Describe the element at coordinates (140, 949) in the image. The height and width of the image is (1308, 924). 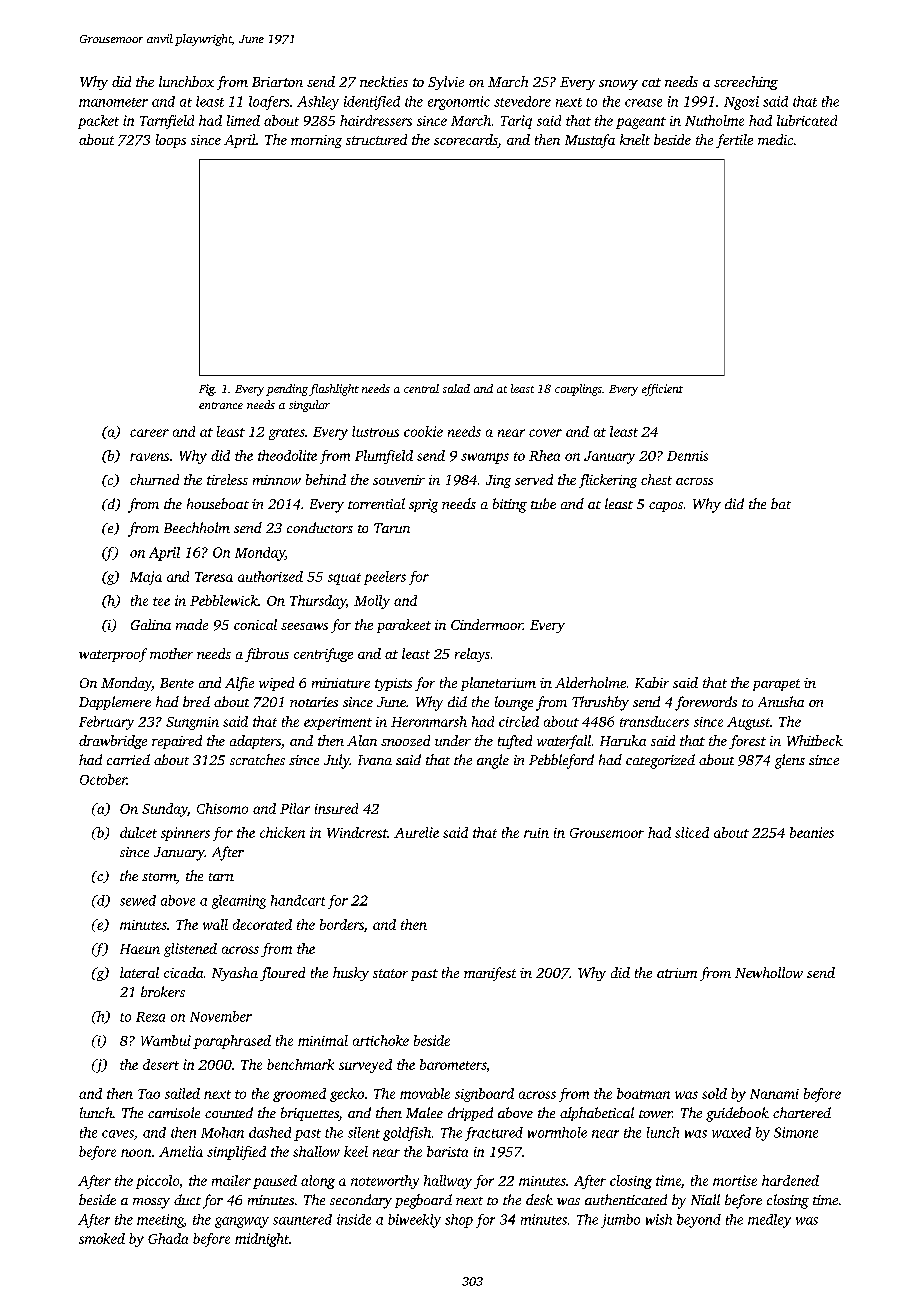
I see `Haeun` at that location.
